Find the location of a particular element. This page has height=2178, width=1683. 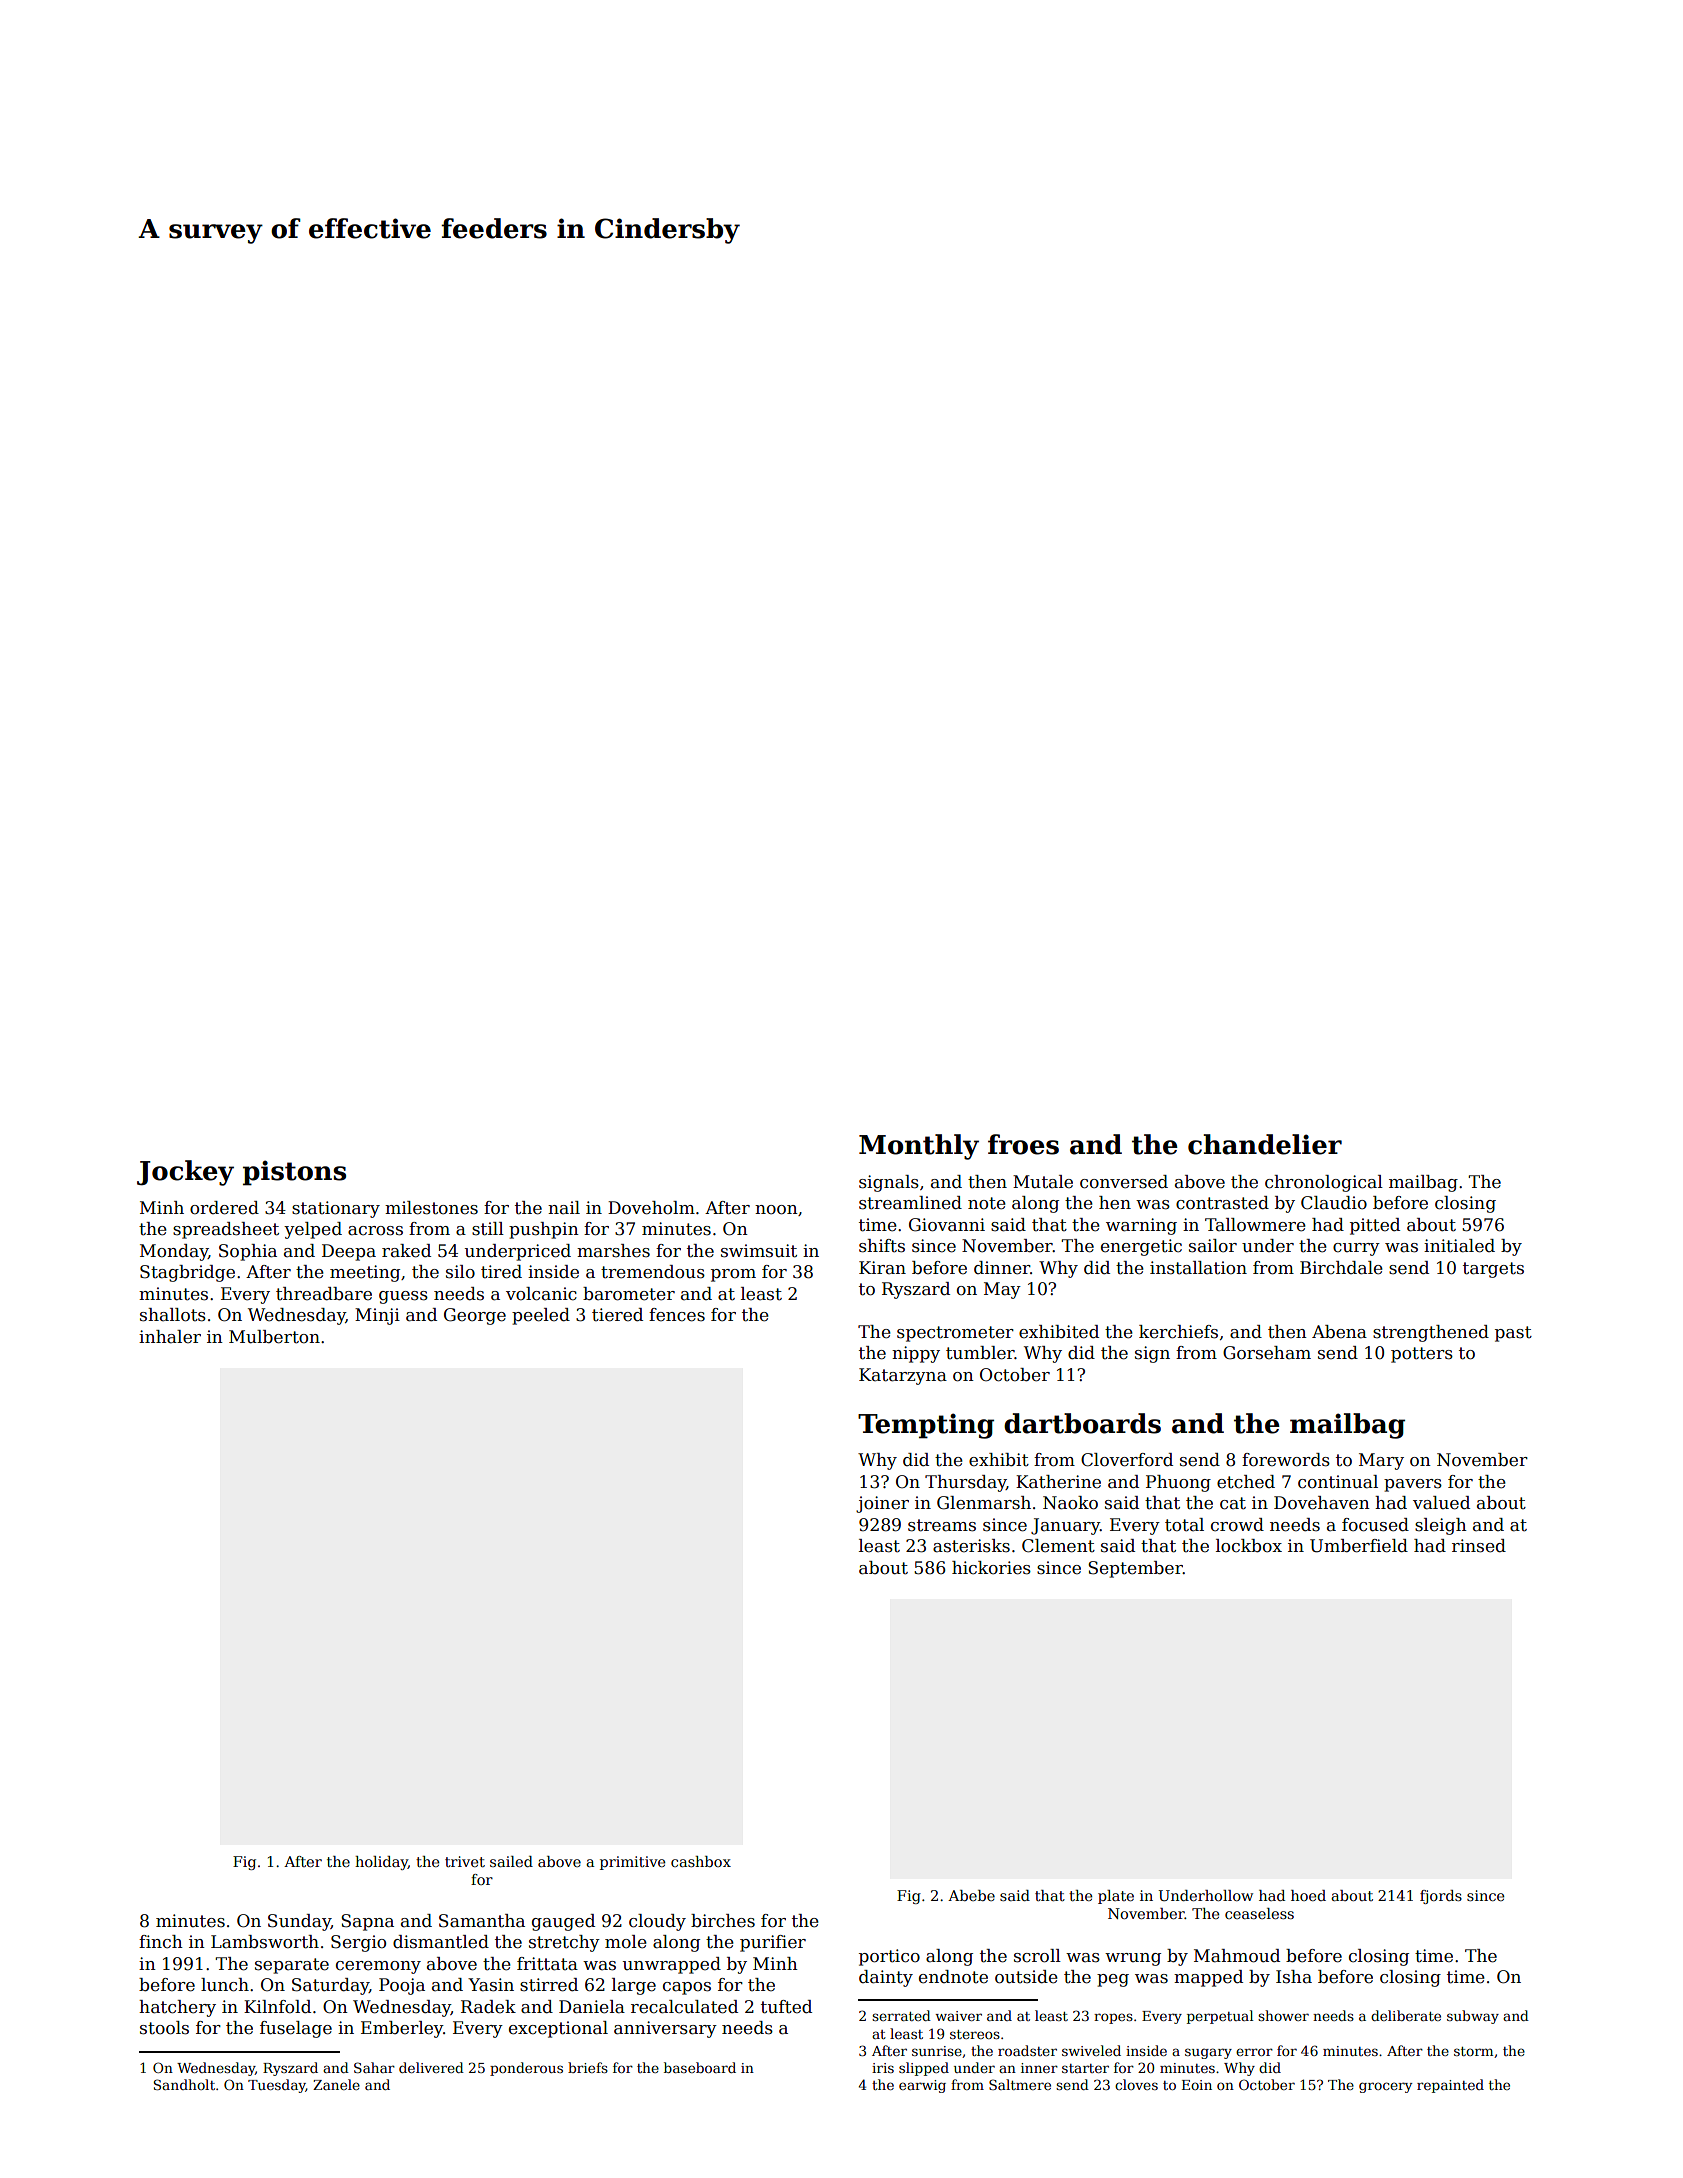

pistons is located at coordinates (294, 1173).
